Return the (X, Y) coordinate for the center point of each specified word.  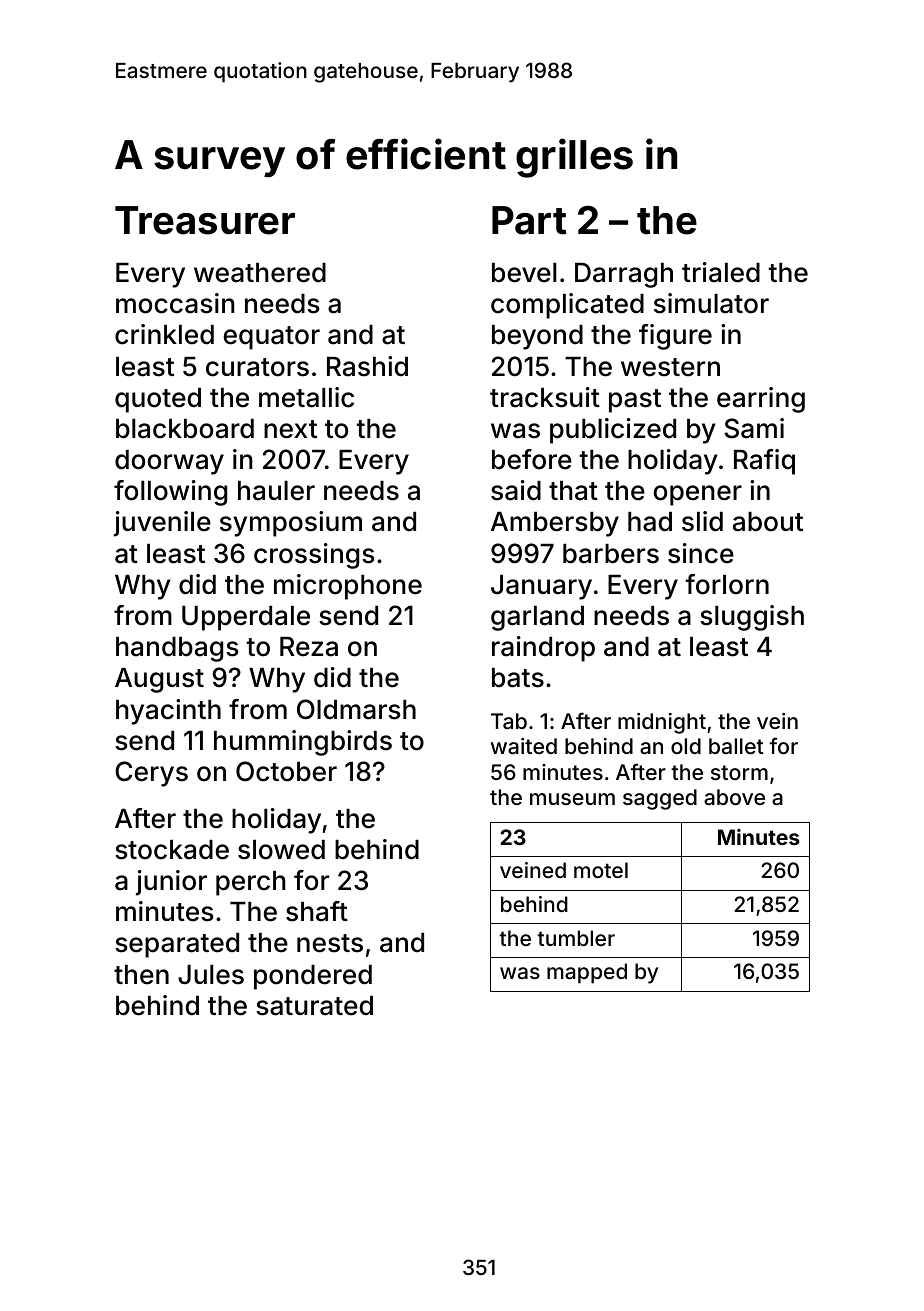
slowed (281, 850)
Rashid (367, 366)
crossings (314, 556)
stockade (172, 850)
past (635, 401)
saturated (314, 1006)
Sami (754, 428)
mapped (587, 973)
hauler (276, 491)
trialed (721, 272)
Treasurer (205, 220)
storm (739, 772)
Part (529, 220)
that (573, 491)
